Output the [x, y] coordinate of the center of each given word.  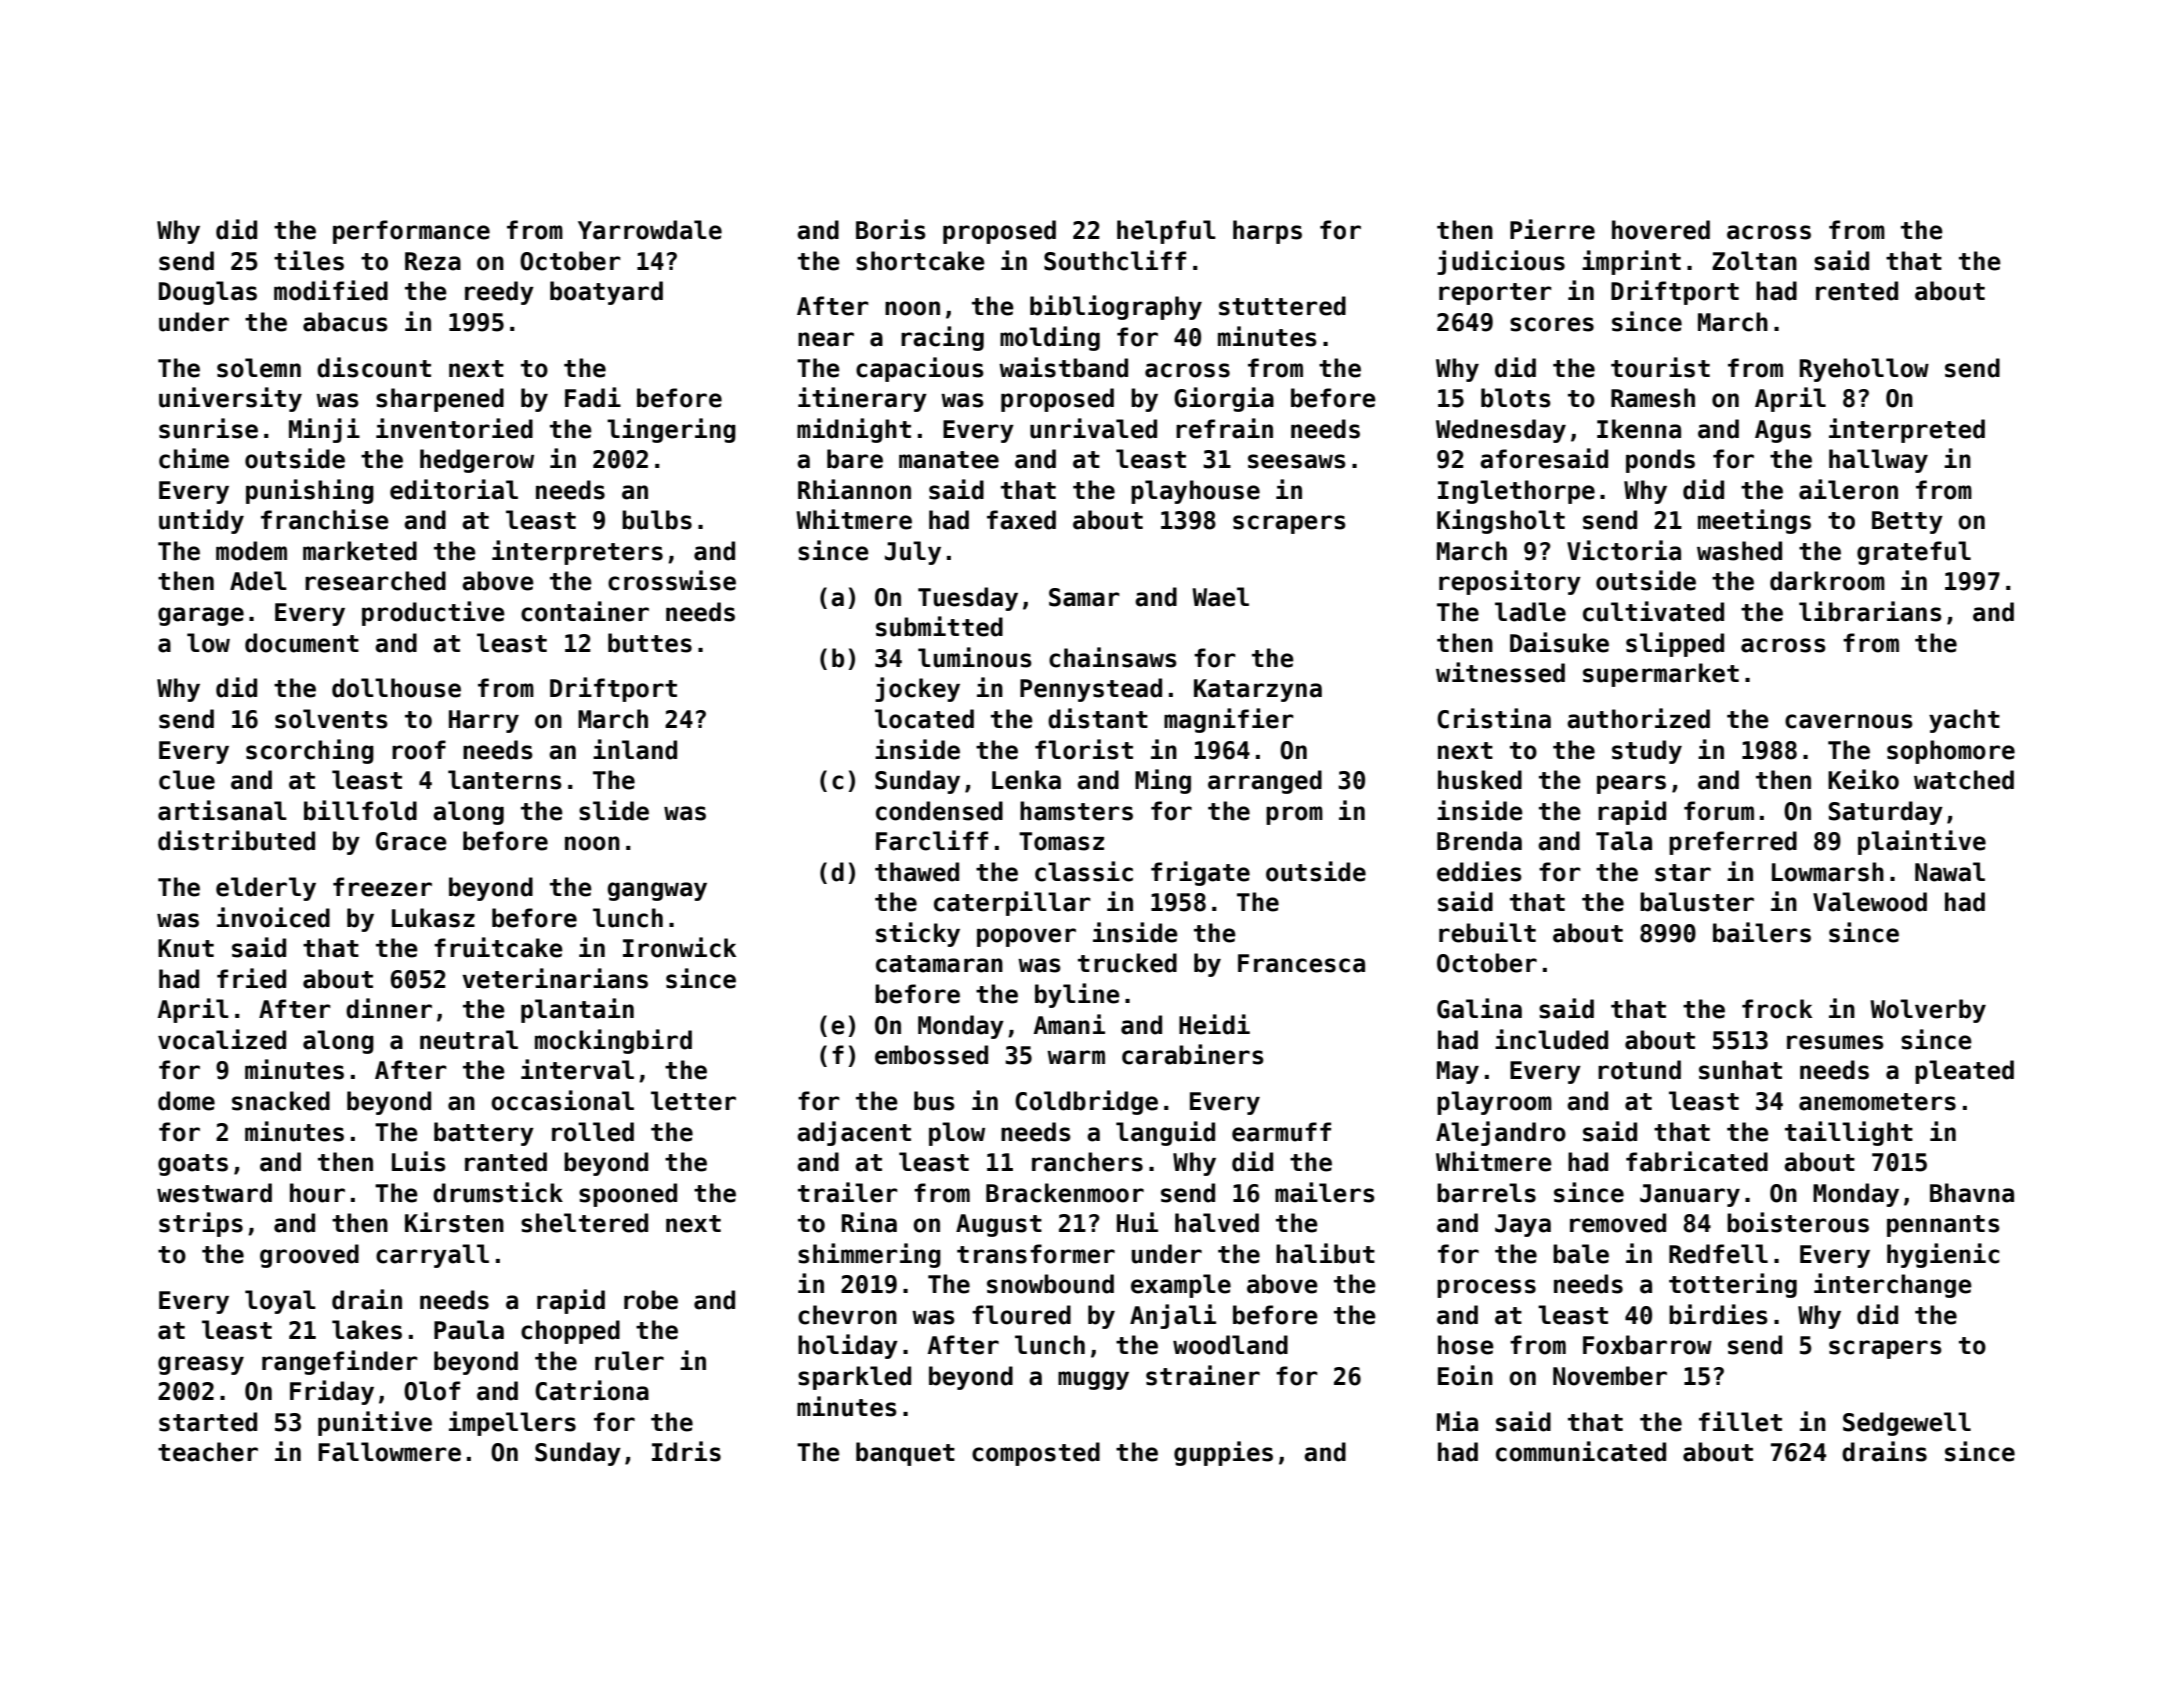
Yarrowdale [650, 230]
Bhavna [1972, 1193]
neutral [469, 1040]
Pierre [1552, 229]
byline [1077, 995]
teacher [208, 1452]
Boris [891, 229]
